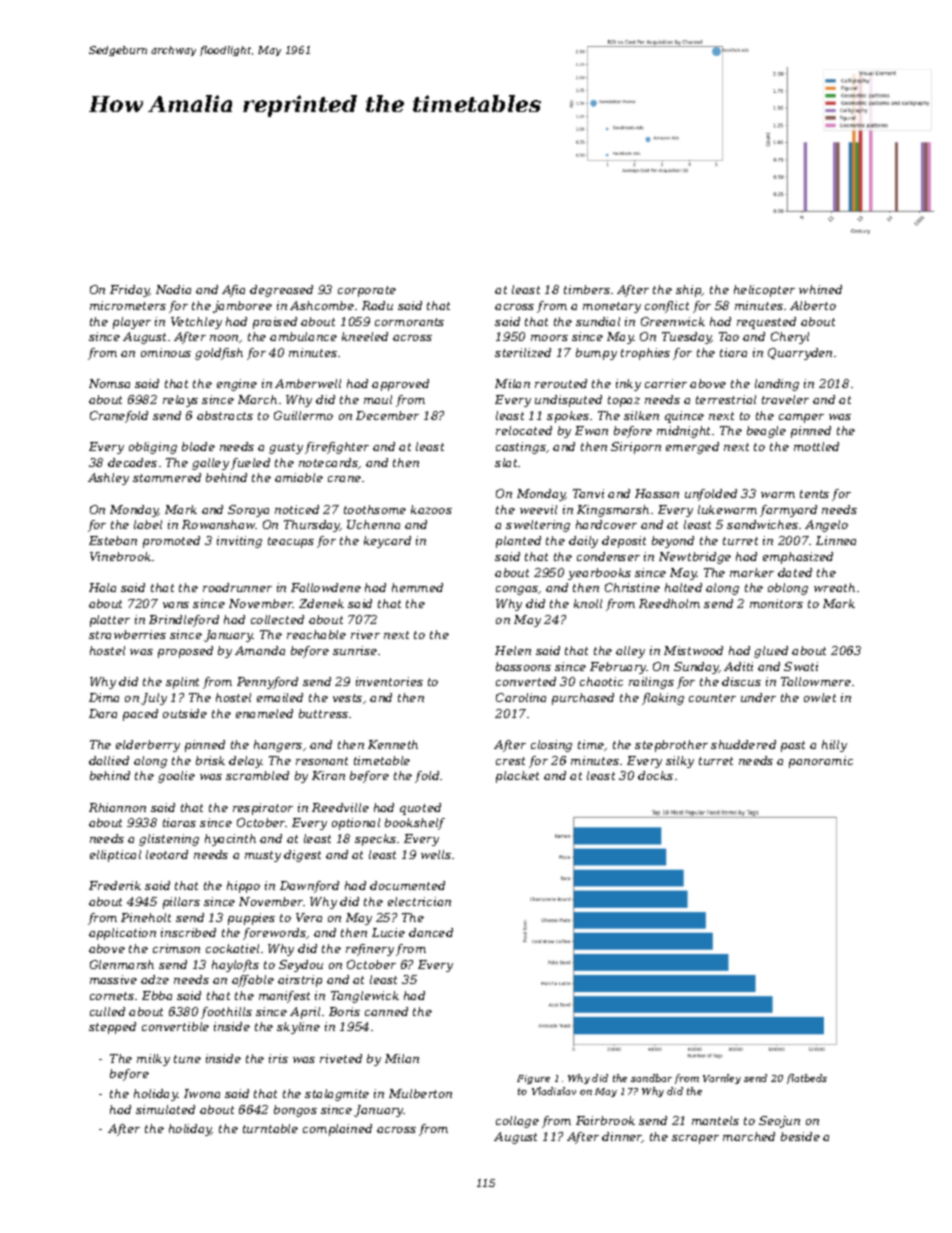 The width and height of the screenshot is (952, 1233). Describe the element at coordinates (237, 587) in the screenshot. I see `roadrunner` at that location.
